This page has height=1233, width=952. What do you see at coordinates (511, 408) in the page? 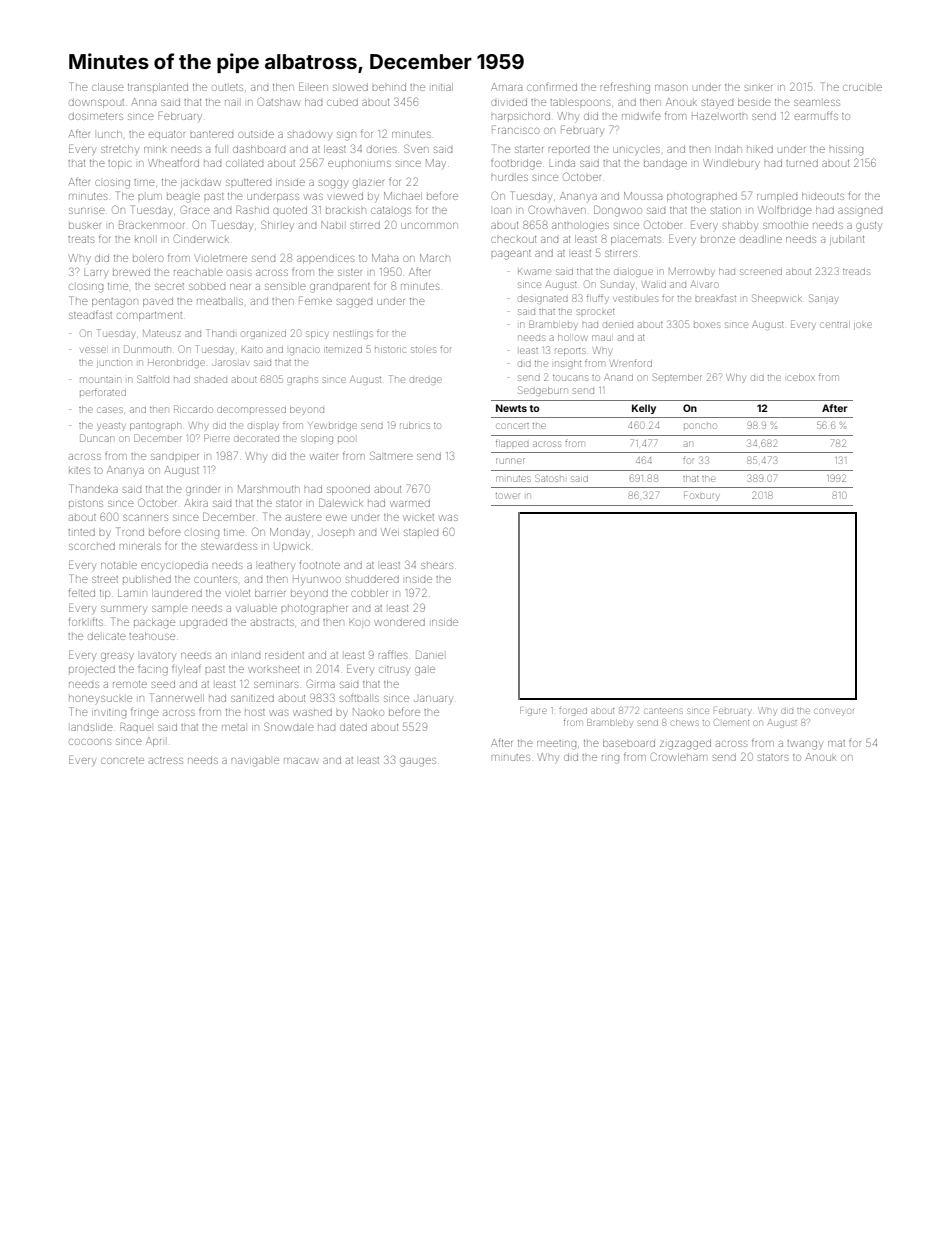
I see `Newts` at bounding box center [511, 408].
